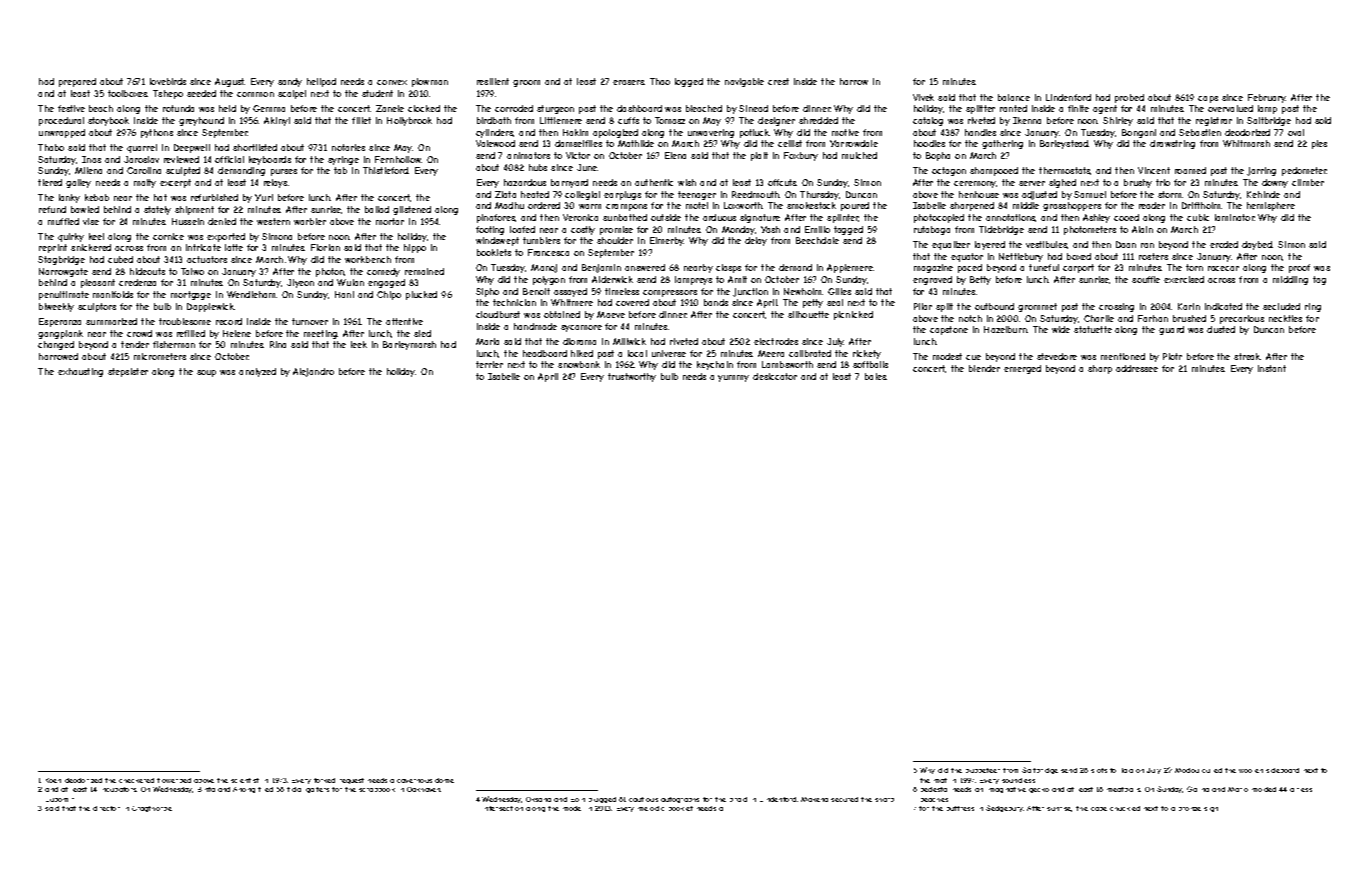  I want to click on oval, so click(1296, 132).
